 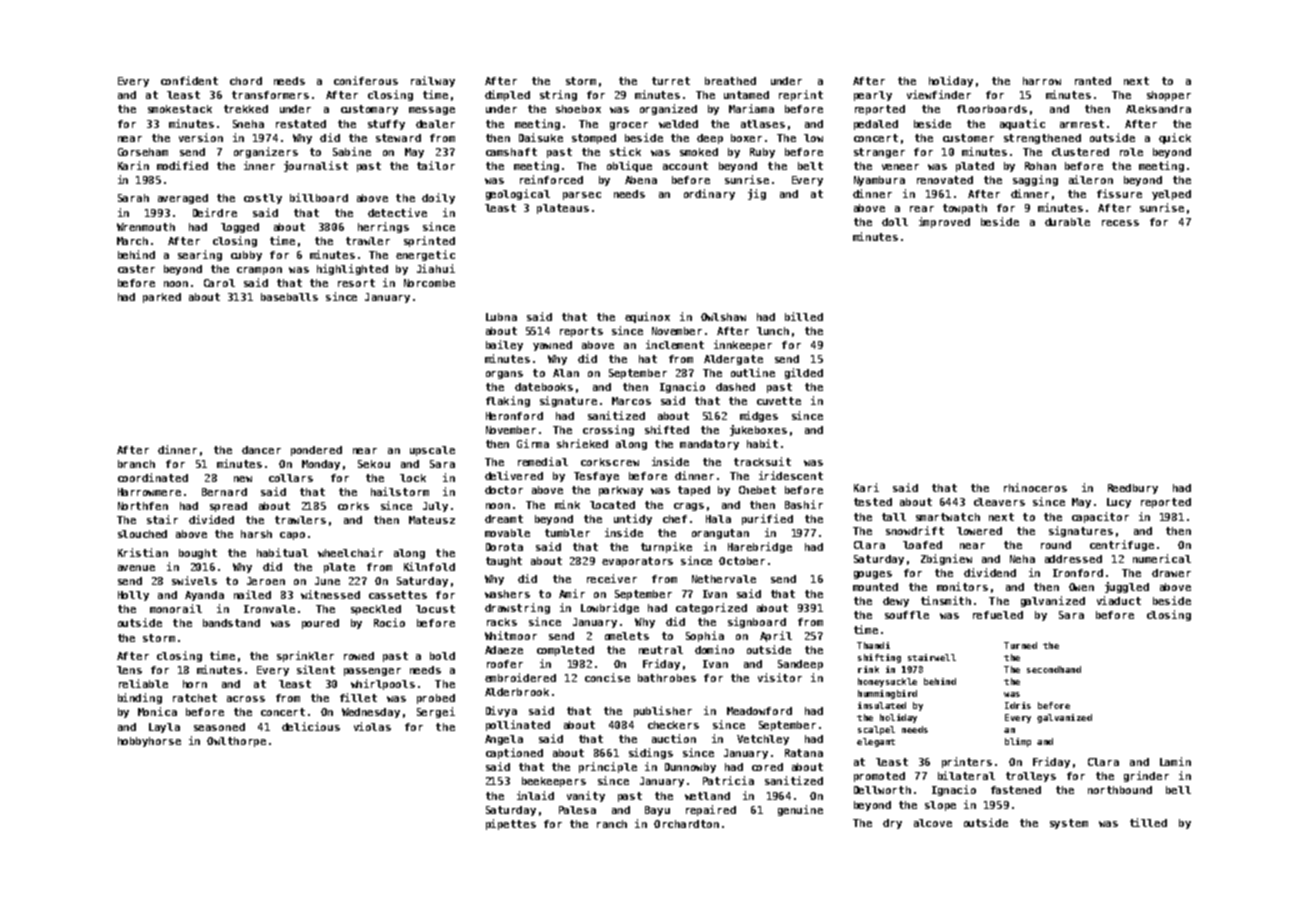 What do you see at coordinates (686, 824) in the document?
I see `Orchardton` at bounding box center [686, 824].
